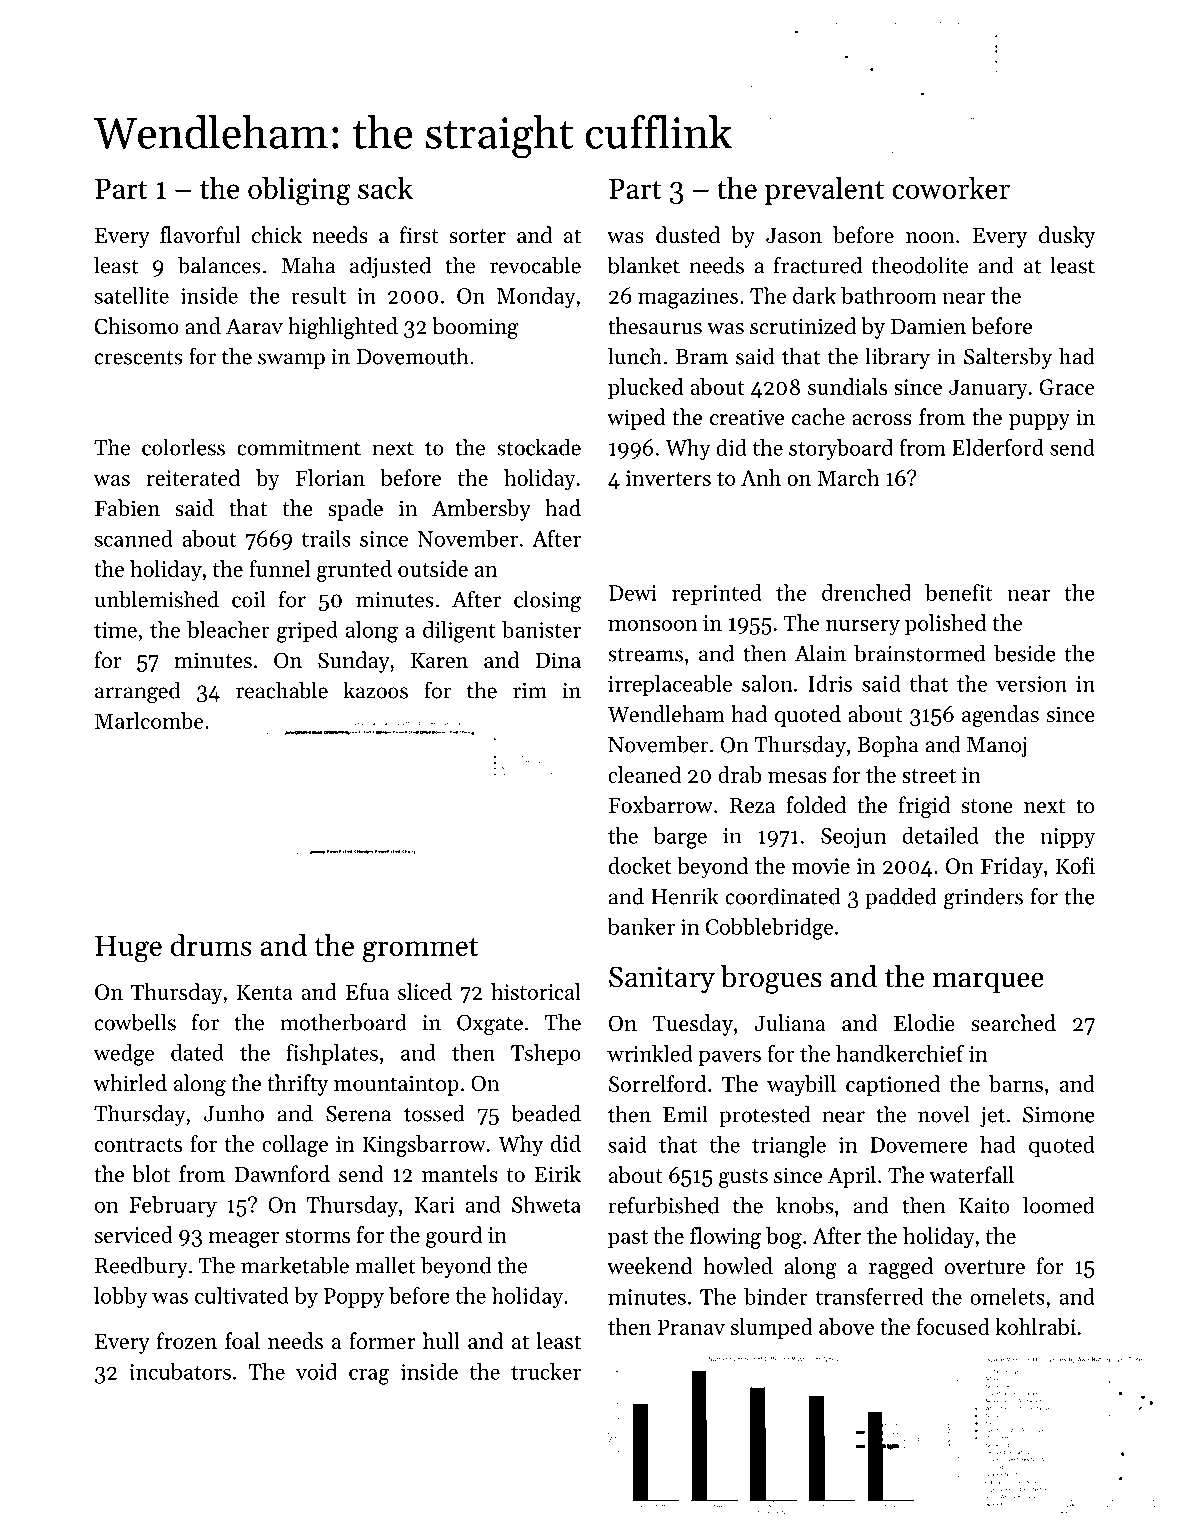  What do you see at coordinates (180, 1371) in the screenshot?
I see `incubators` at bounding box center [180, 1371].
